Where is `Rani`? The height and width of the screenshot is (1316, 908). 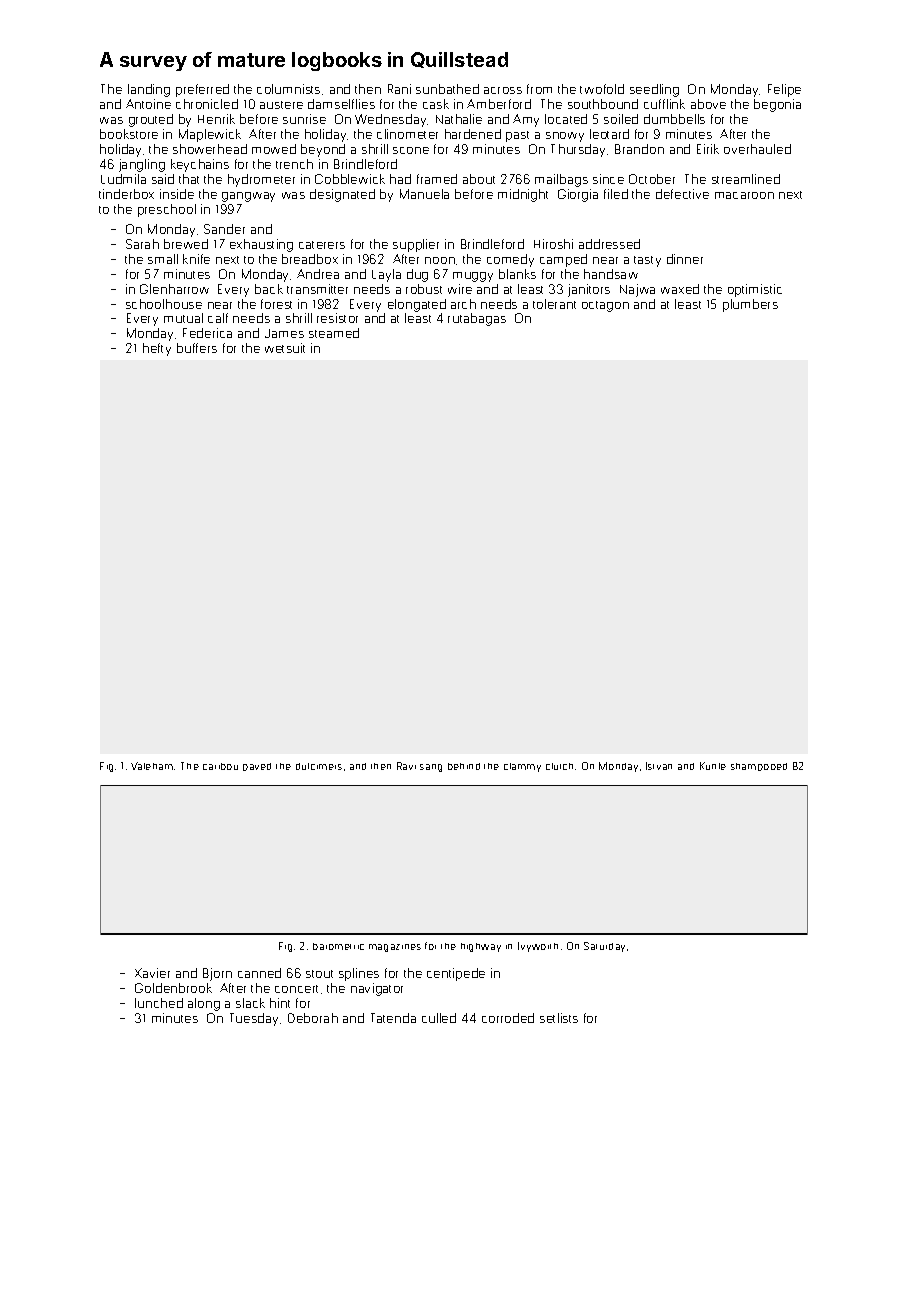
Rani is located at coordinates (399, 89).
